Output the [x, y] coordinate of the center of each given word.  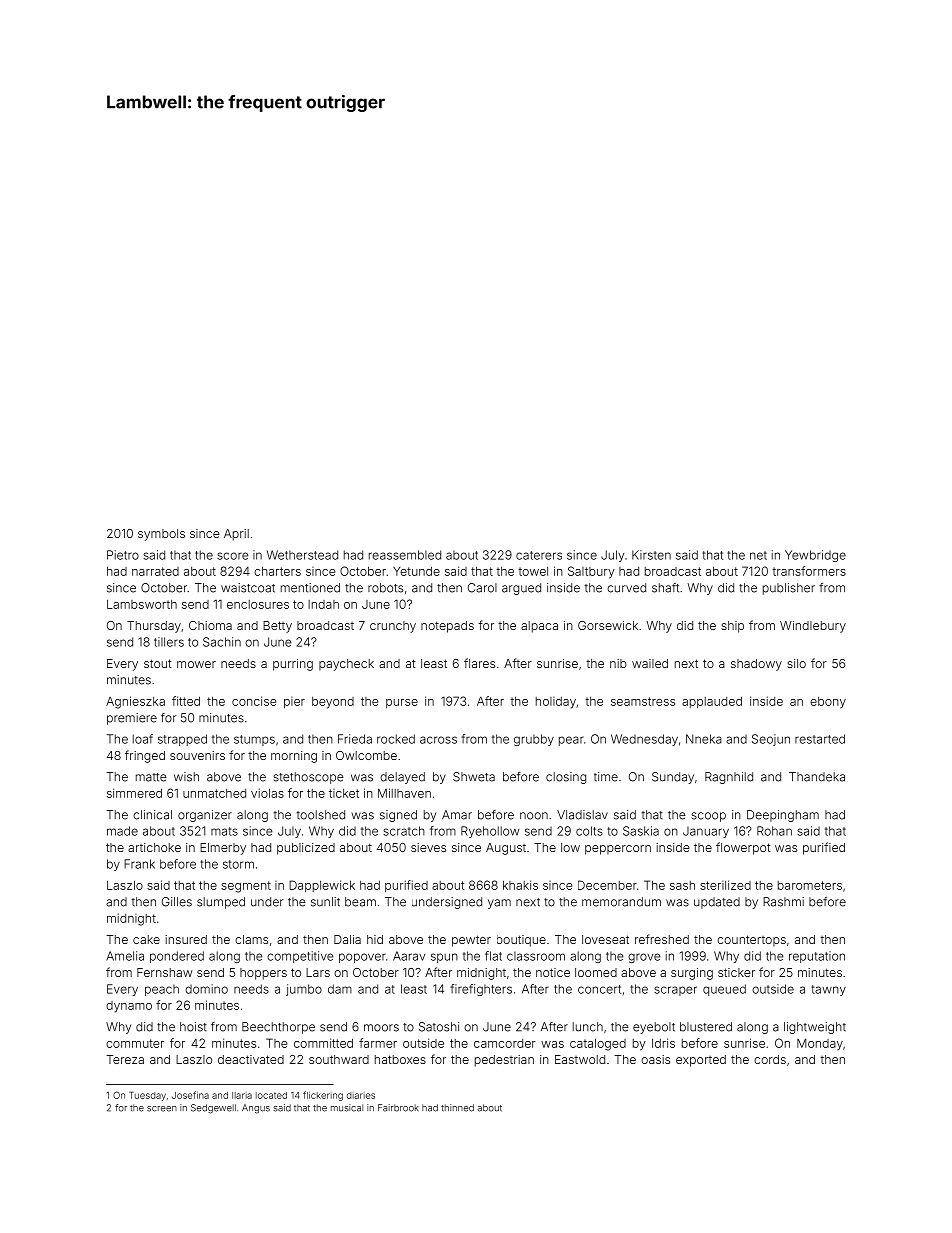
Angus [256, 1109]
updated [717, 903]
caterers [539, 555]
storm [238, 864]
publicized [306, 849]
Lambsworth [142, 604]
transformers [809, 571]
